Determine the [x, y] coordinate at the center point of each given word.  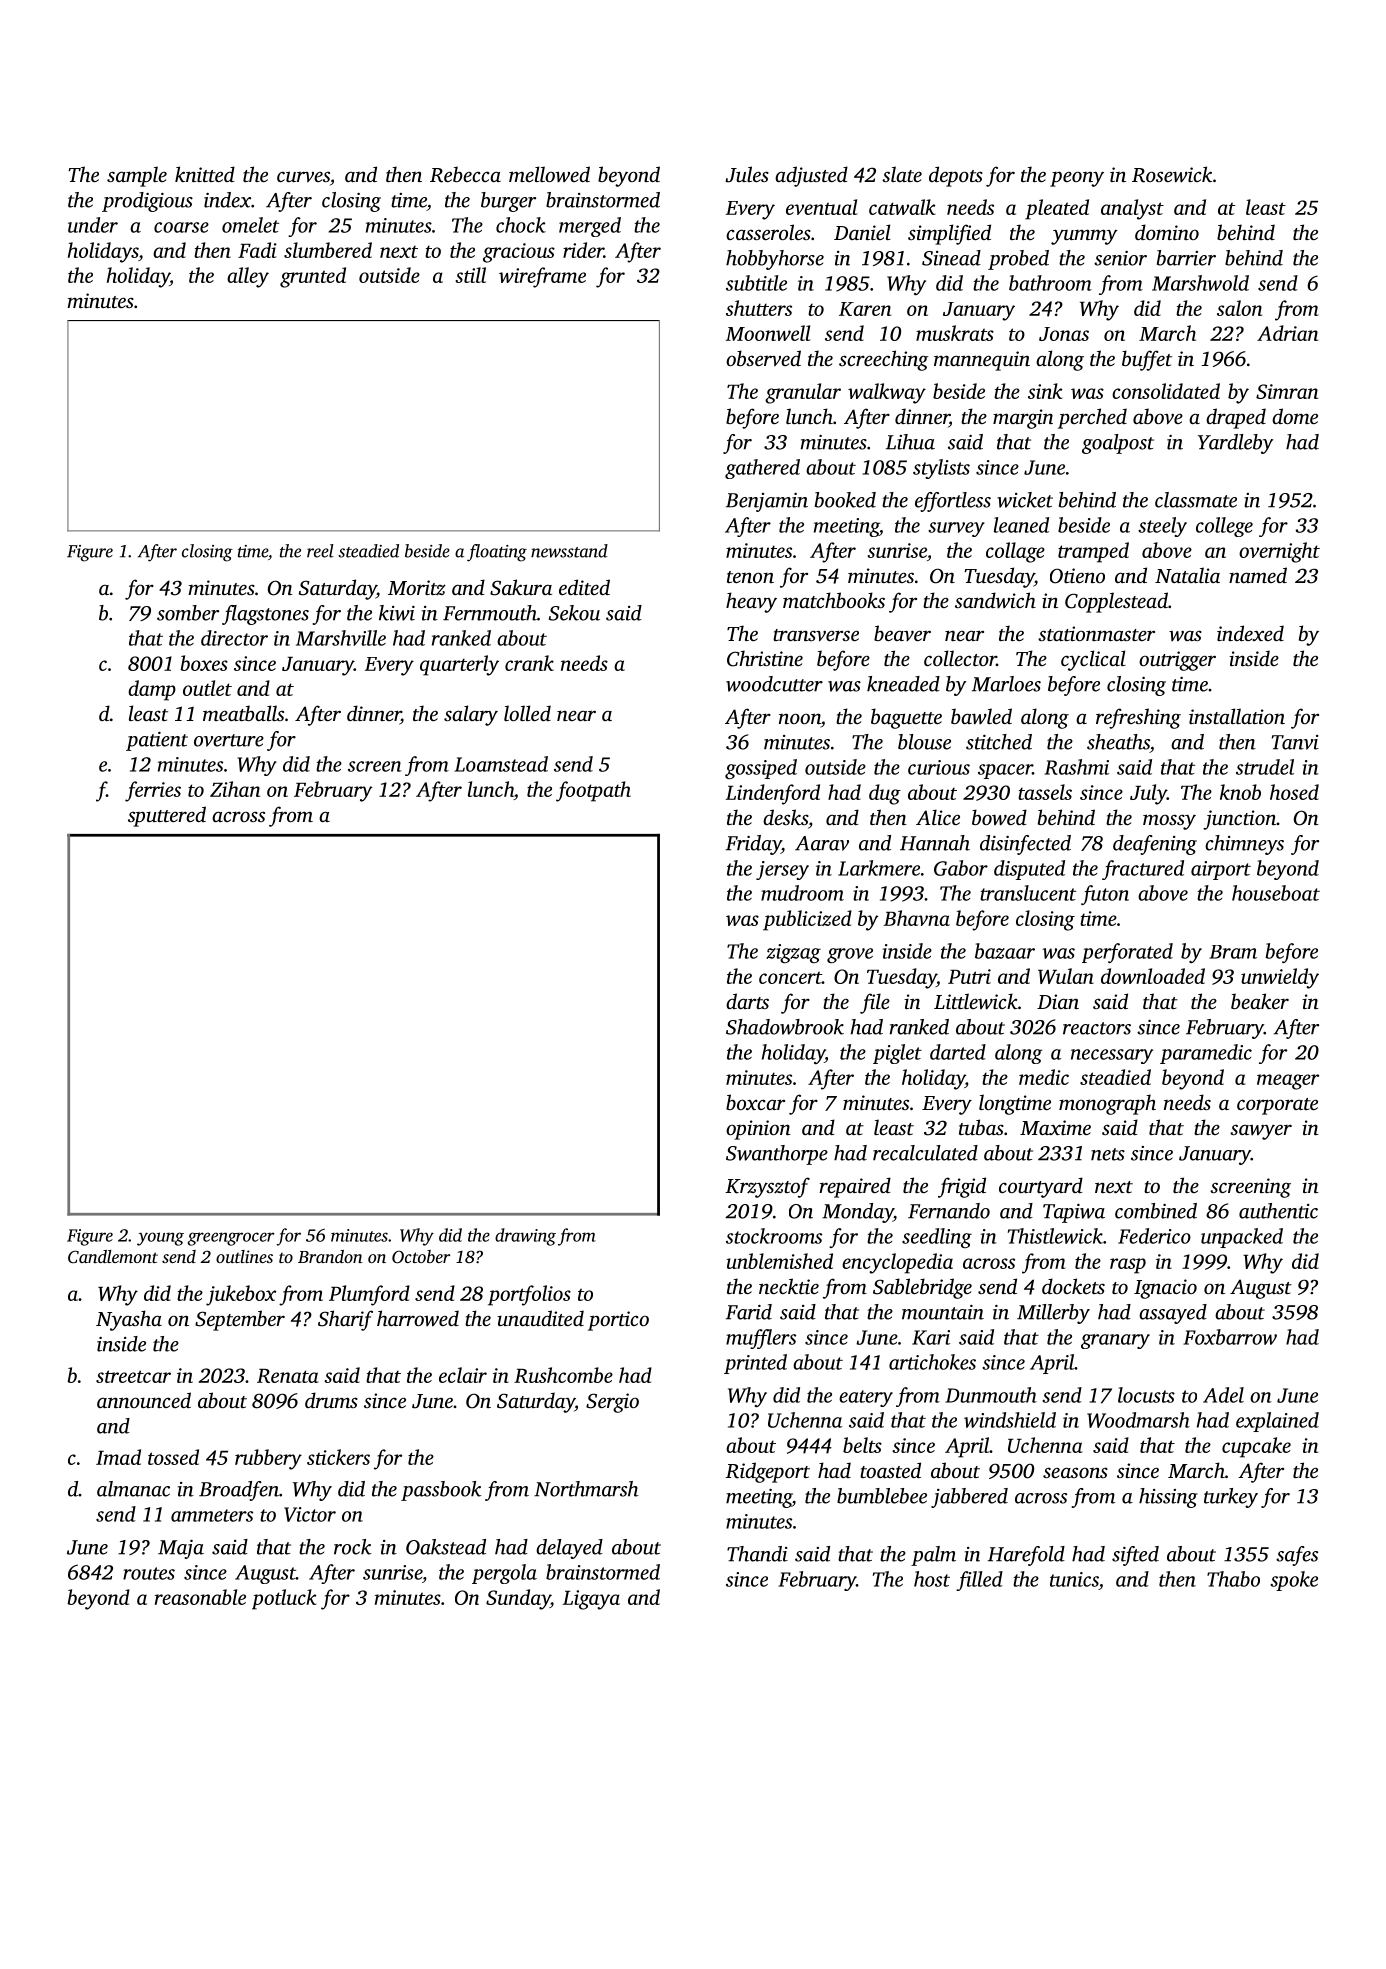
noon [800, 718]
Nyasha [129, 1320]
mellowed [549, 174]
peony [1077, 179]
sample [137, 176]
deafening [1155, 845]
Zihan [235, 789]
